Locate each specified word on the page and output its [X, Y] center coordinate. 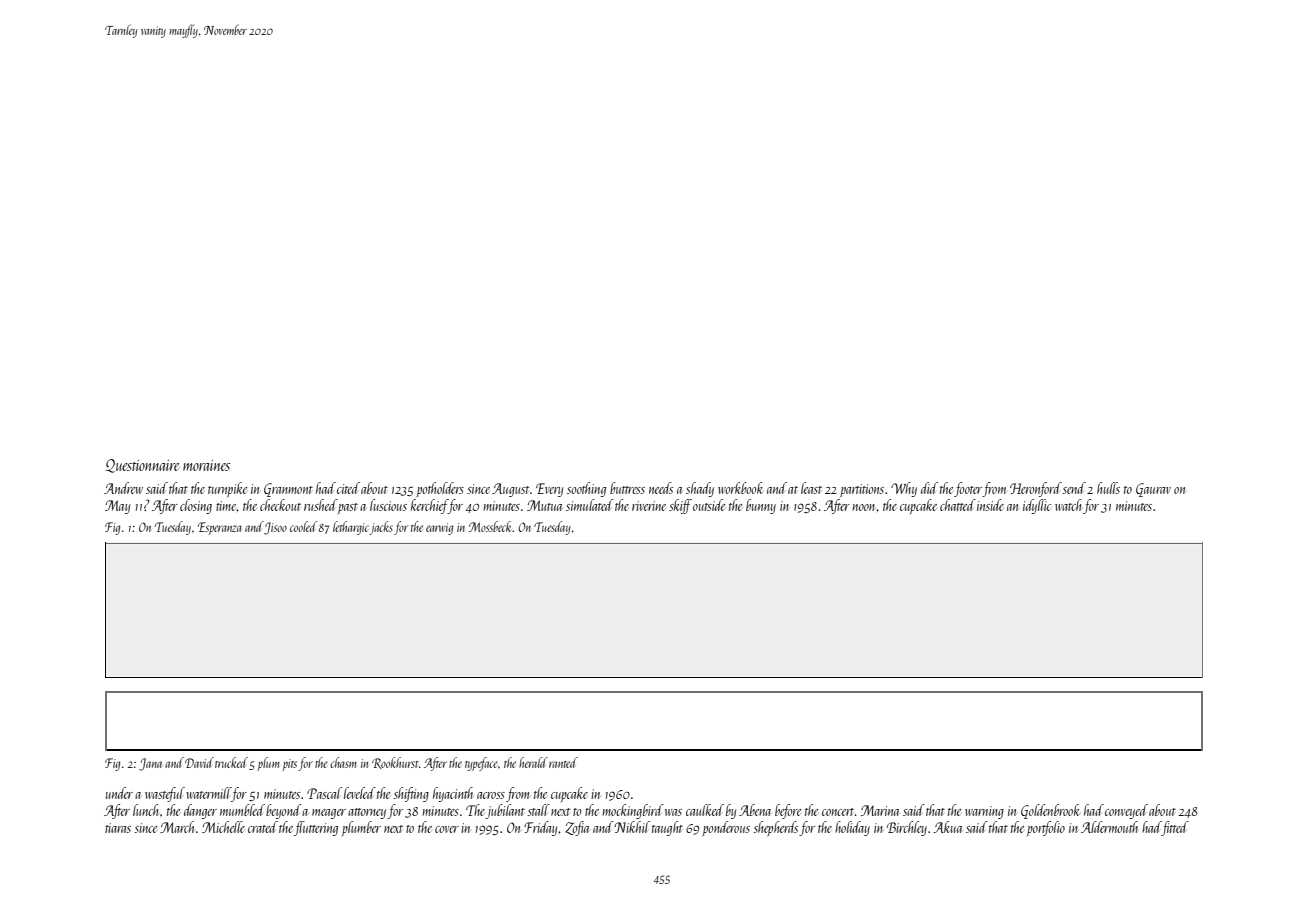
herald [533, 762]
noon [865, 507]
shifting [411, 794]
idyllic [1037, 506]
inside [990, 505]
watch [1068, 505]
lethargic [351, 528]
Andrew [123, 488]
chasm [343, 762]
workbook [741, 488]
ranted [563, 762]
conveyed [1126, 811]
